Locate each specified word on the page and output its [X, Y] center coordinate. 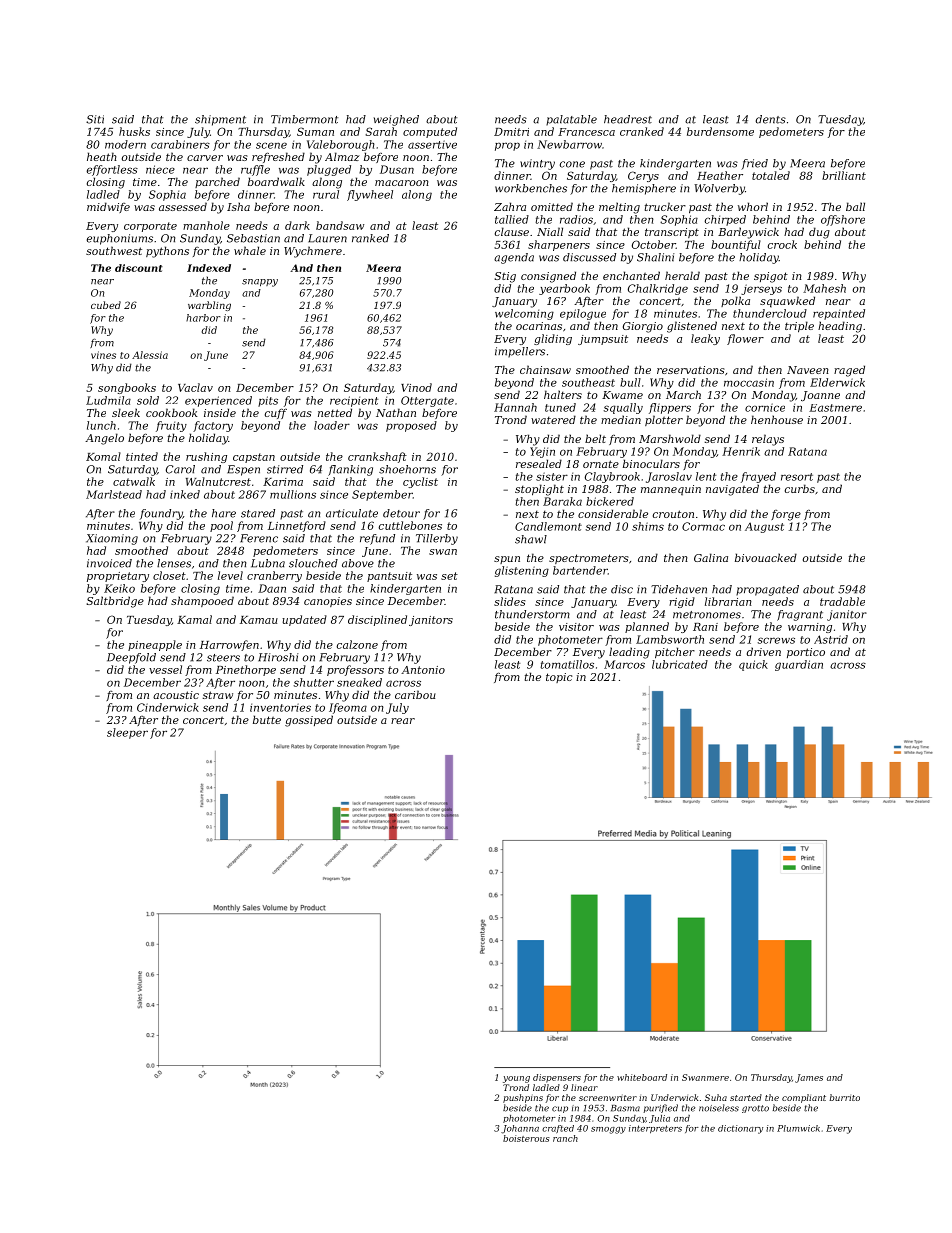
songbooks [127, 388]
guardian [799, 665]
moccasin [749, 382]
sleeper [127, 733]
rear [403, 721]
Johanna [520, 1129]
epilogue [583, 314]
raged [849, 371]
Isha [238, 206]
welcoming [524, 314]
